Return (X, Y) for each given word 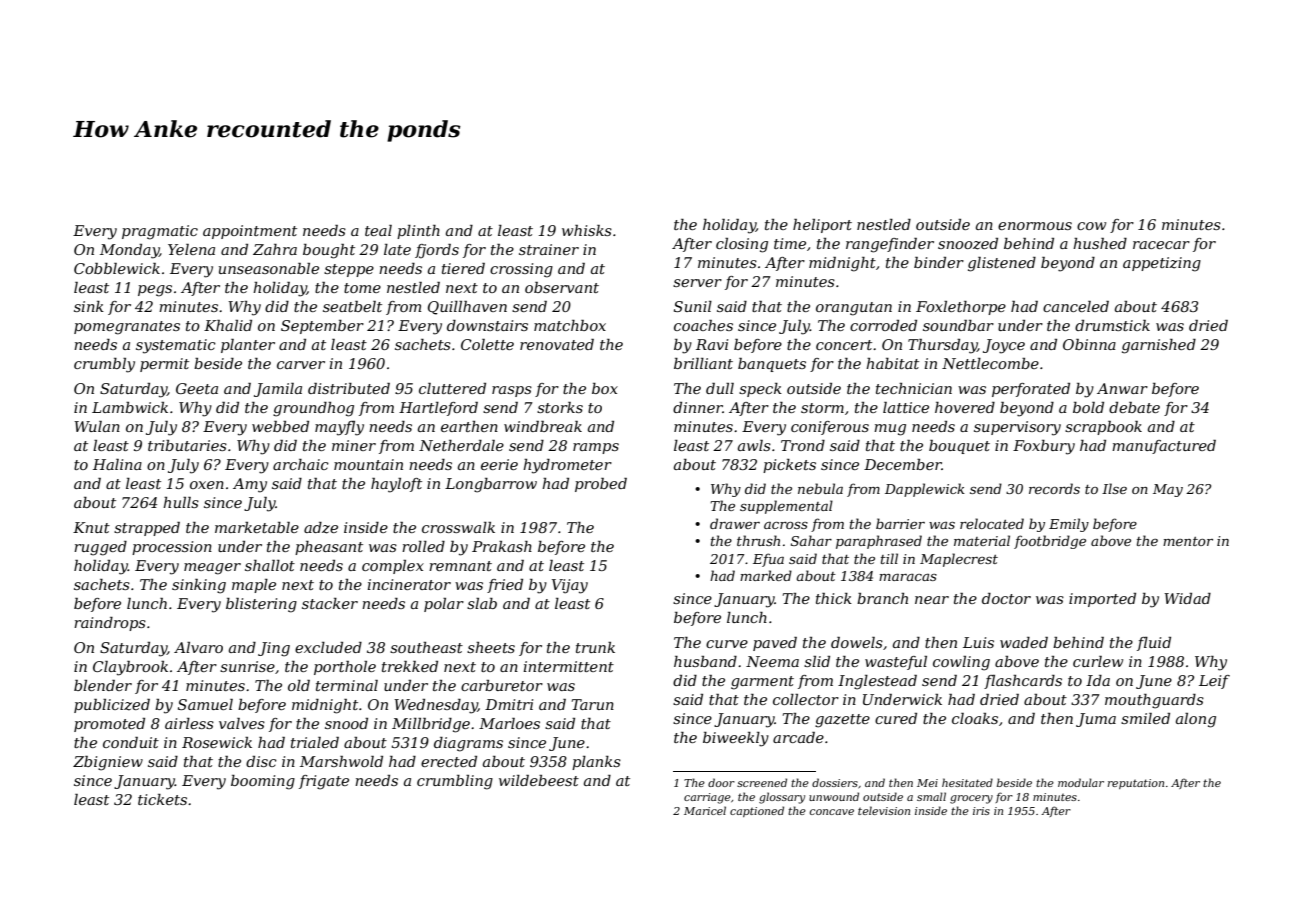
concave (831, 812)
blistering (261, 605)
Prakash (502, 546)
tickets (162, 799)
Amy (250, 485)
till (889, 558)
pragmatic (160, 232)
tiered (463, 268)
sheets (491, 647)
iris (981, 811)
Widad (1187, 598)
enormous (1035, 226)
